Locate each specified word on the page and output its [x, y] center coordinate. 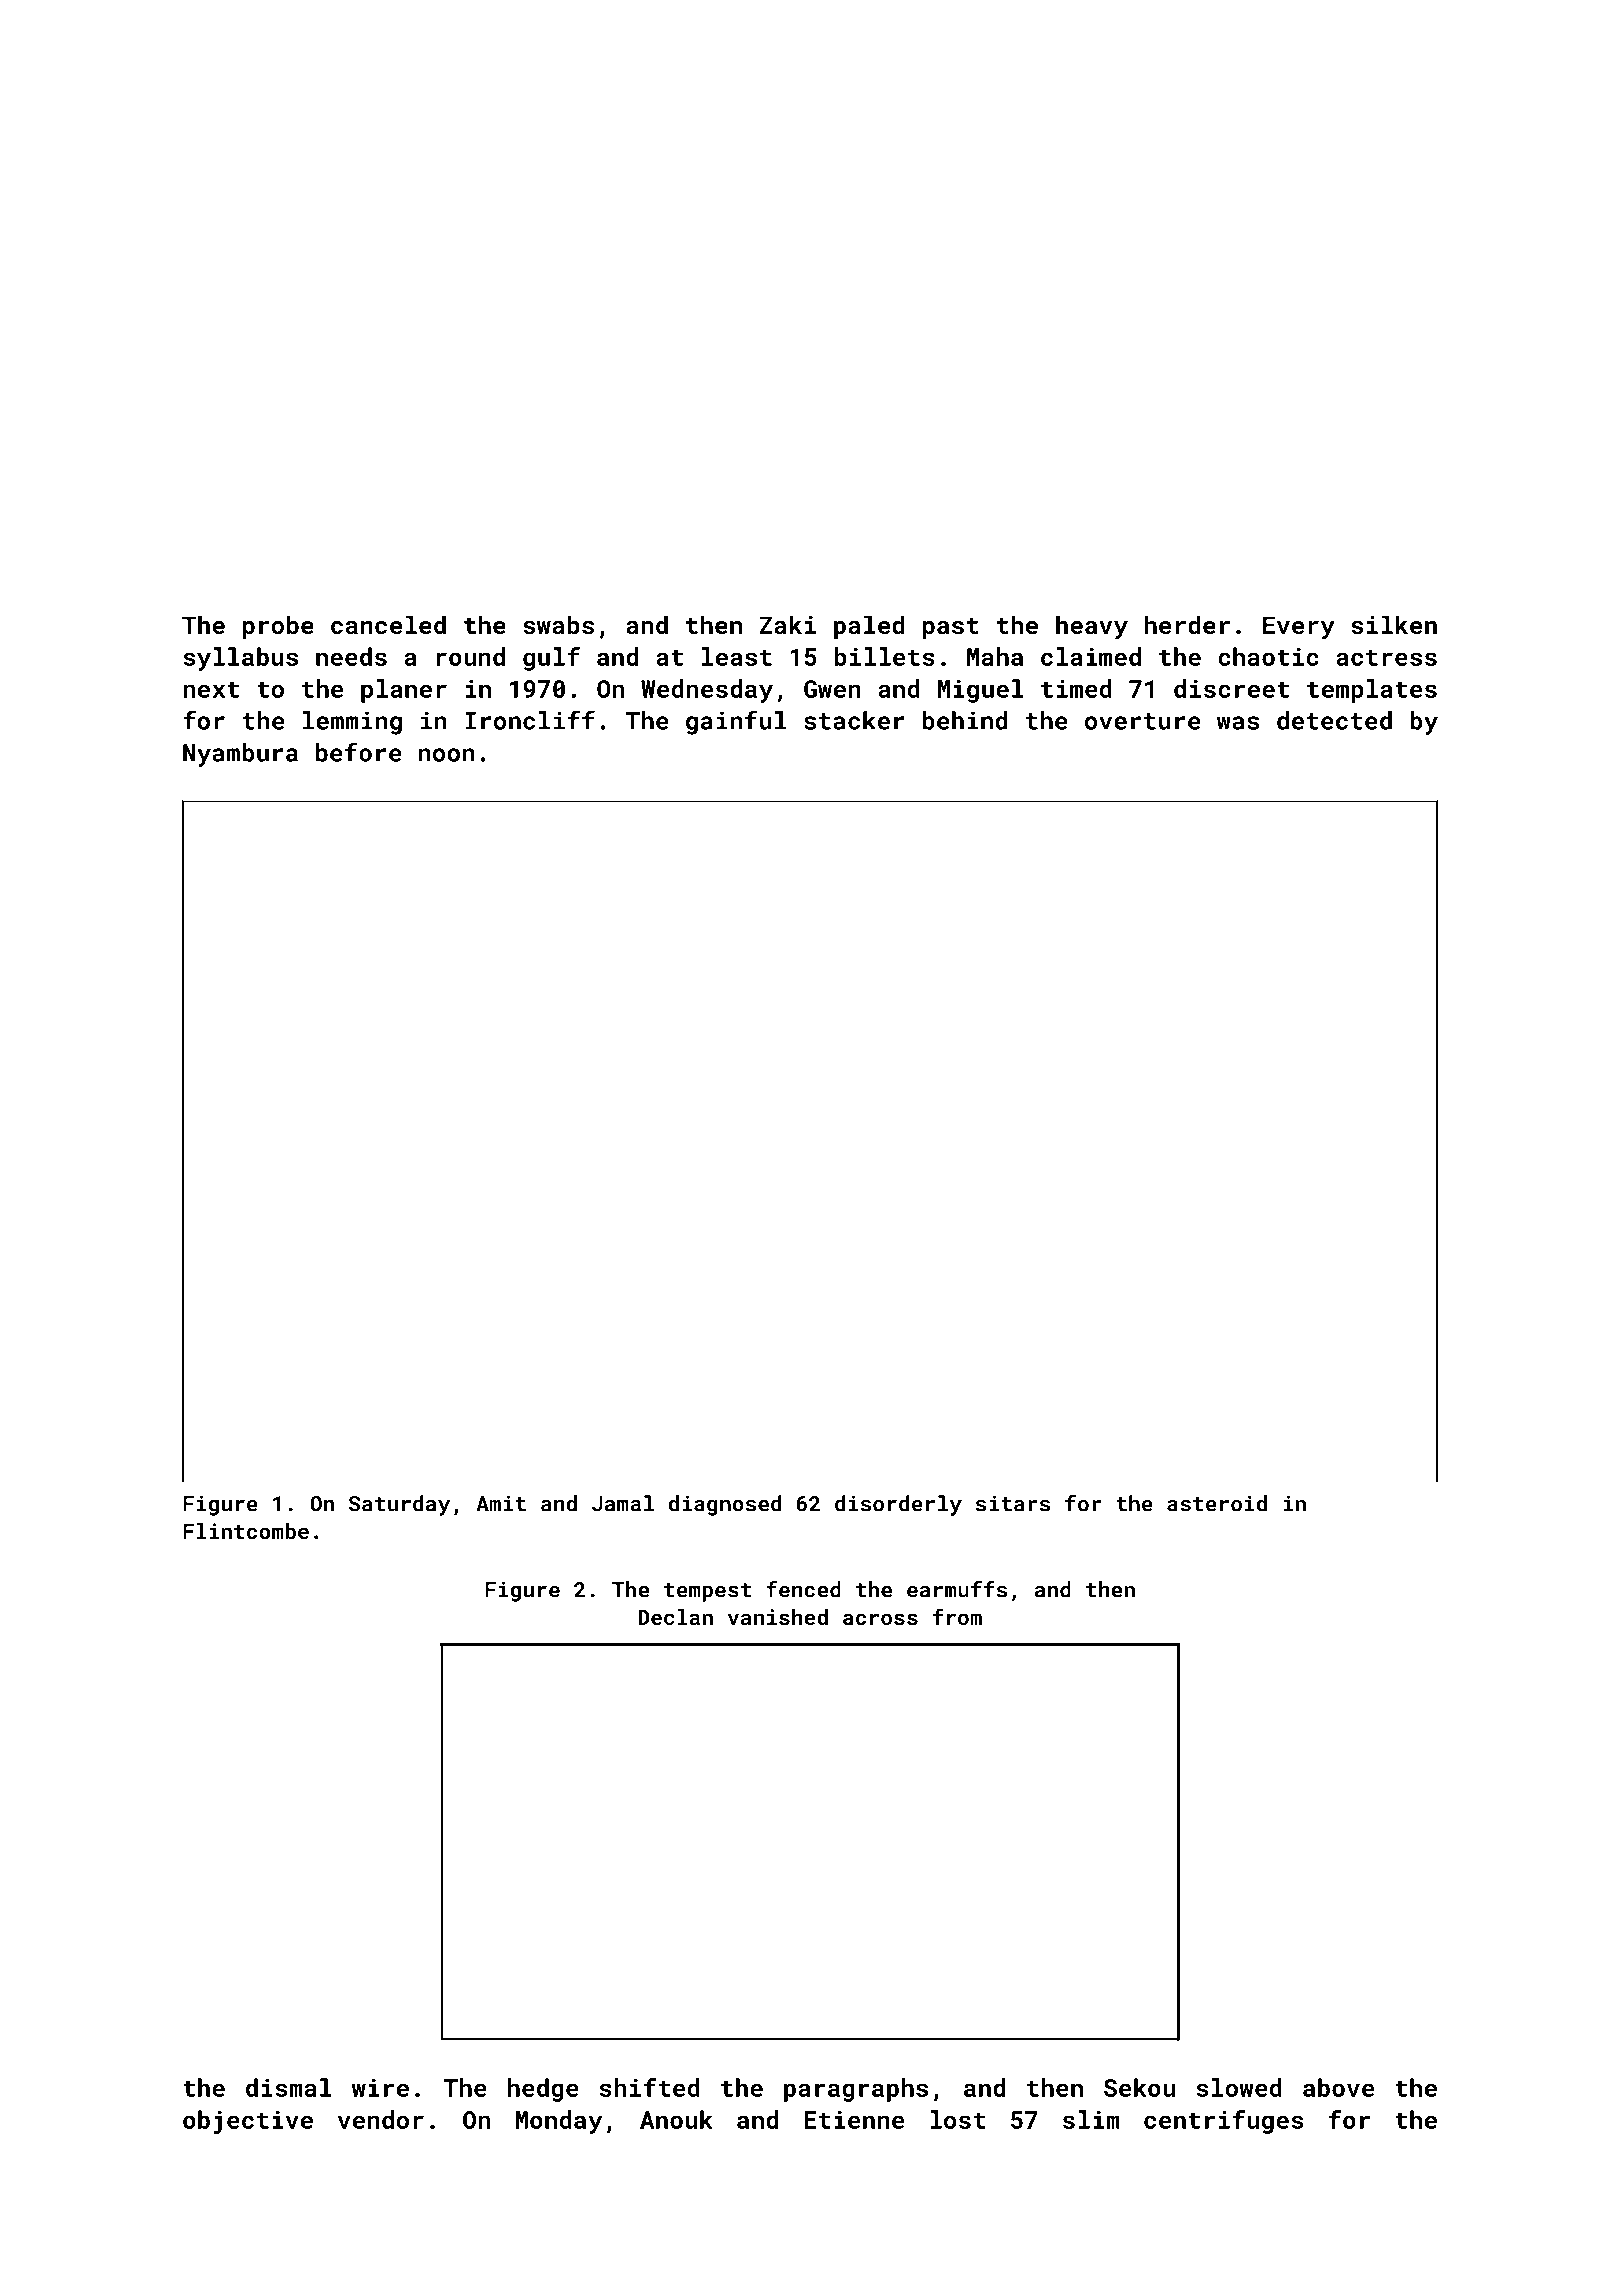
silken [1394, 624]
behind [965, 720]
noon [446, 755]
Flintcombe [246, 1531]
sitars [1013, 1503]
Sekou [1139, 2087]
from [957, 1616]
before [358, 752]
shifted [650, 2087]
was [1238, 723]
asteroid [1217, 1503]
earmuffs [957, 1589]
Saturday [399, 1505]
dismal [289, 2087]
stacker [854, 720]
